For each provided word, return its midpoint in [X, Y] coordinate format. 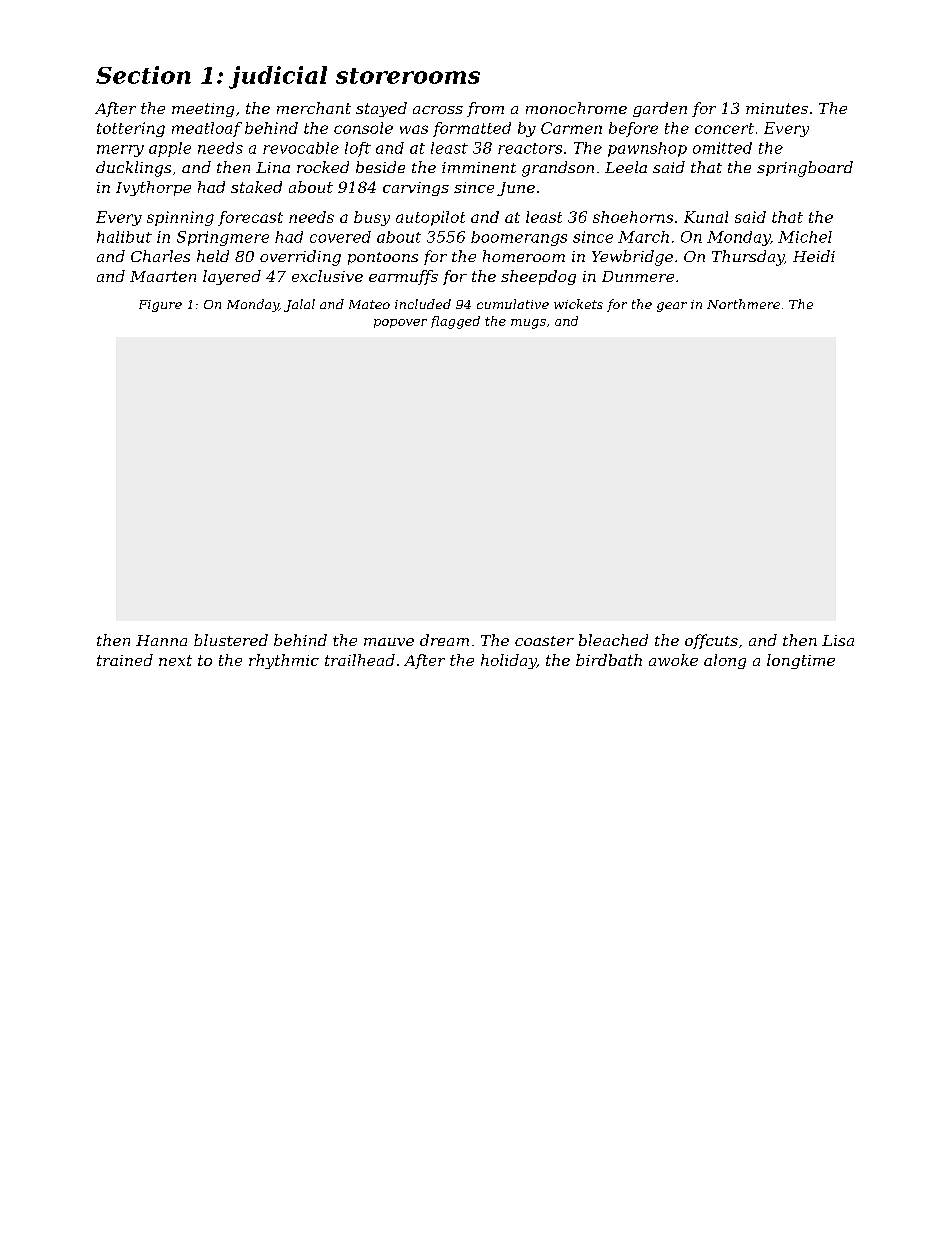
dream [444, 640]
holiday [508, 661]
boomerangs [519, 238]
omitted [722, 148]
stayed [381, 109]
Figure [160, 306]
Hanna [161, 640]
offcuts [711, 641]
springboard [805, 169]
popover [400, 323]
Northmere [743, 304]
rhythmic [284, 661]
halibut [124, 237]
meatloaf [207, 129]
